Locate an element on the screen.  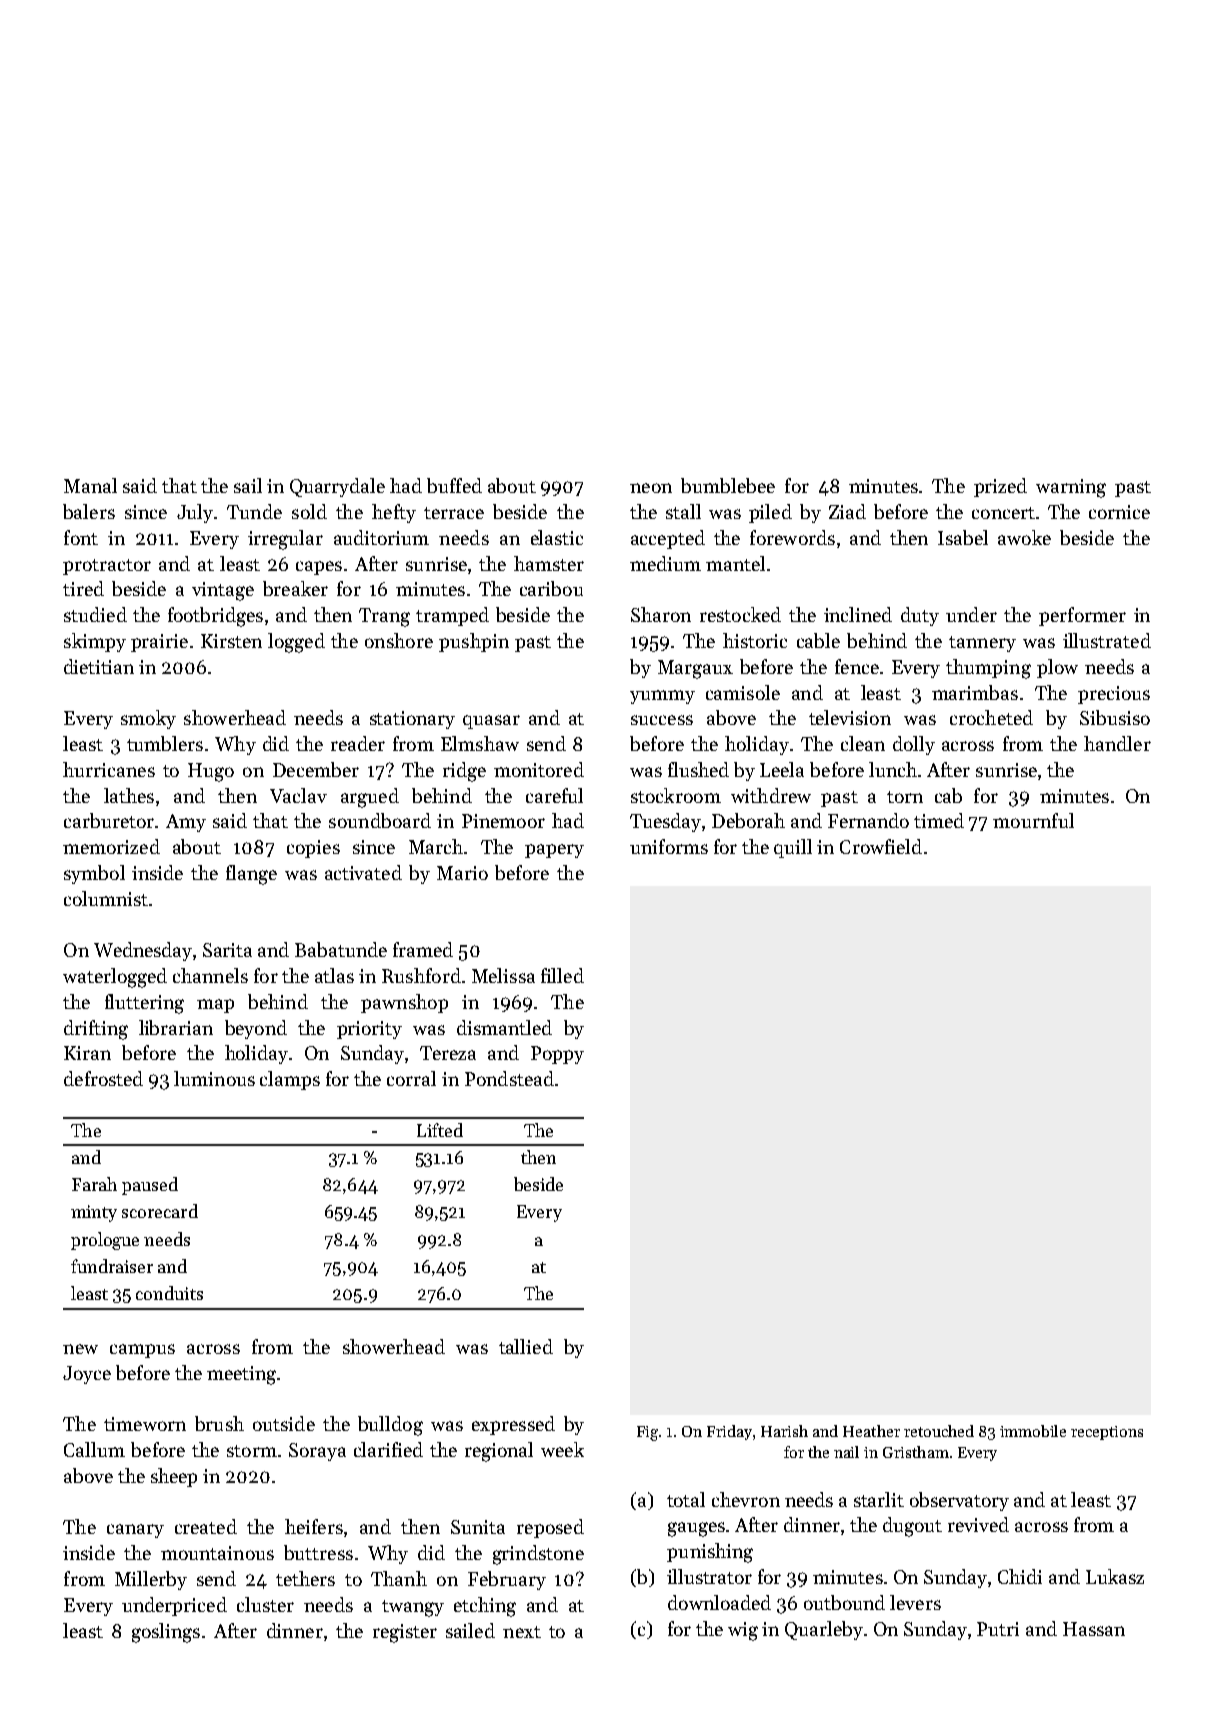
monitored is located at coordinates (539, 769).
